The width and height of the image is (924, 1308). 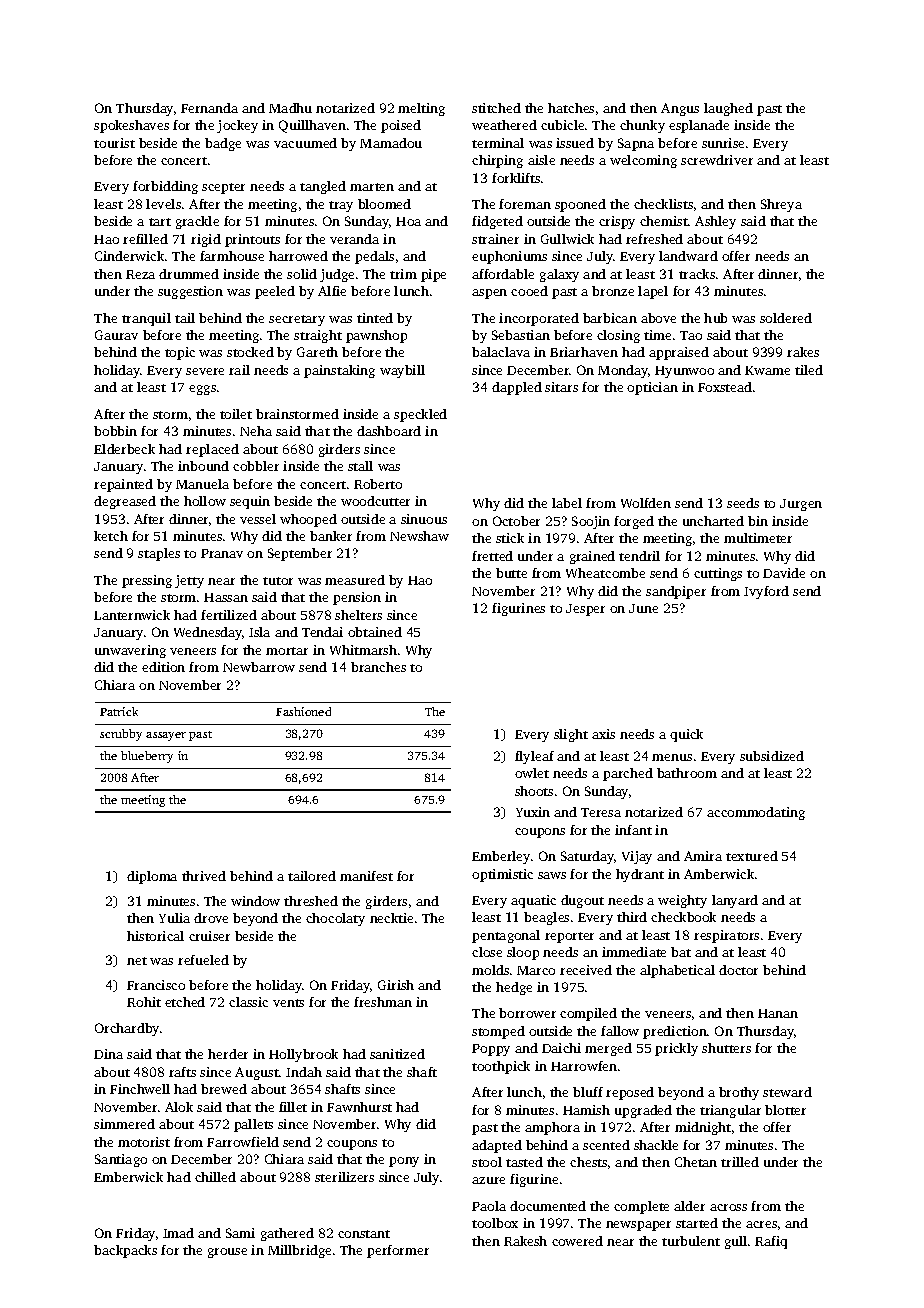 What do you see at coordinates (496, 108) in the image?
I see `stitched` at bounding box center [496, 108].
